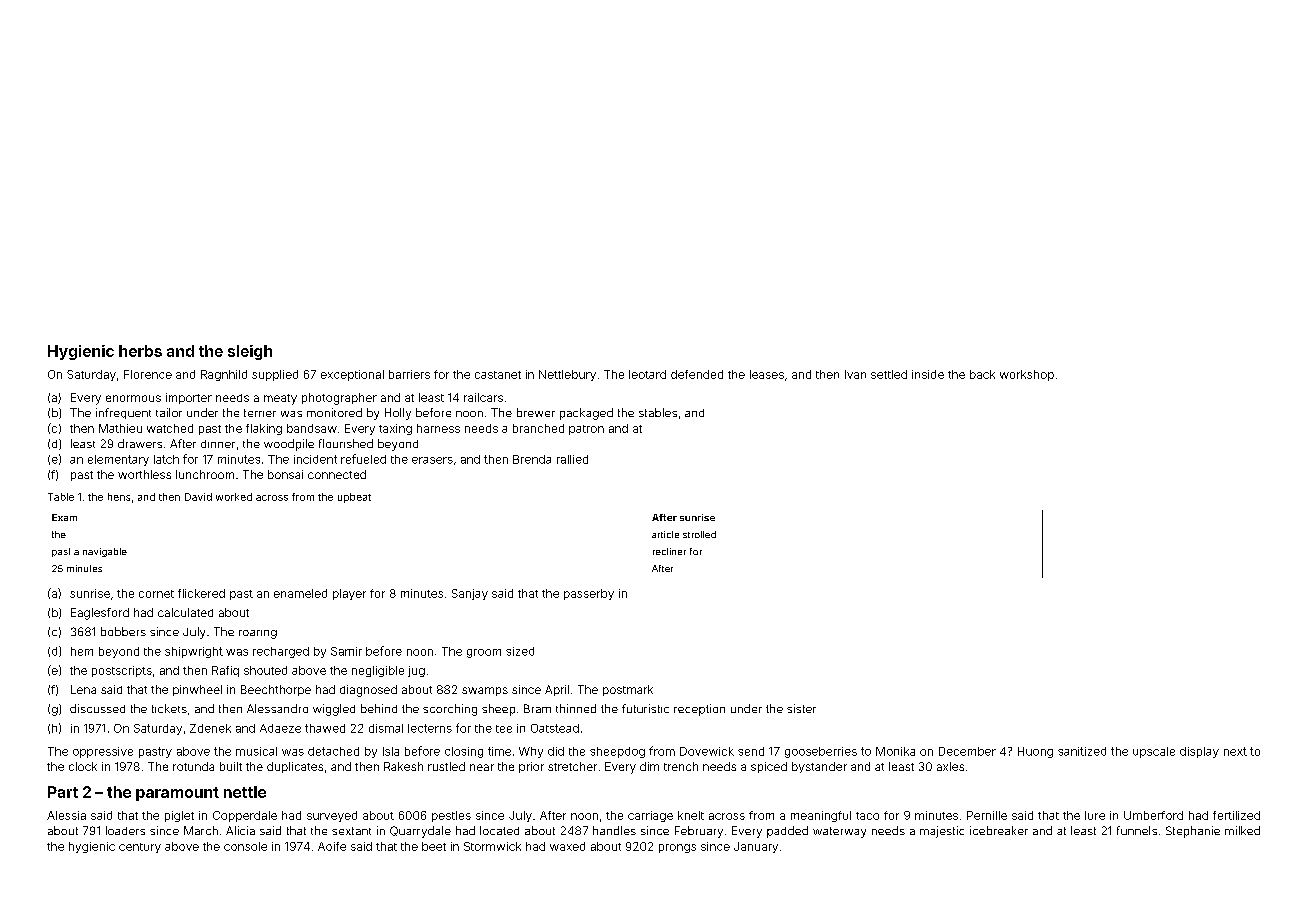 The height and width of the document is (924, 1308). I want to click on back, so click(982, 374).
